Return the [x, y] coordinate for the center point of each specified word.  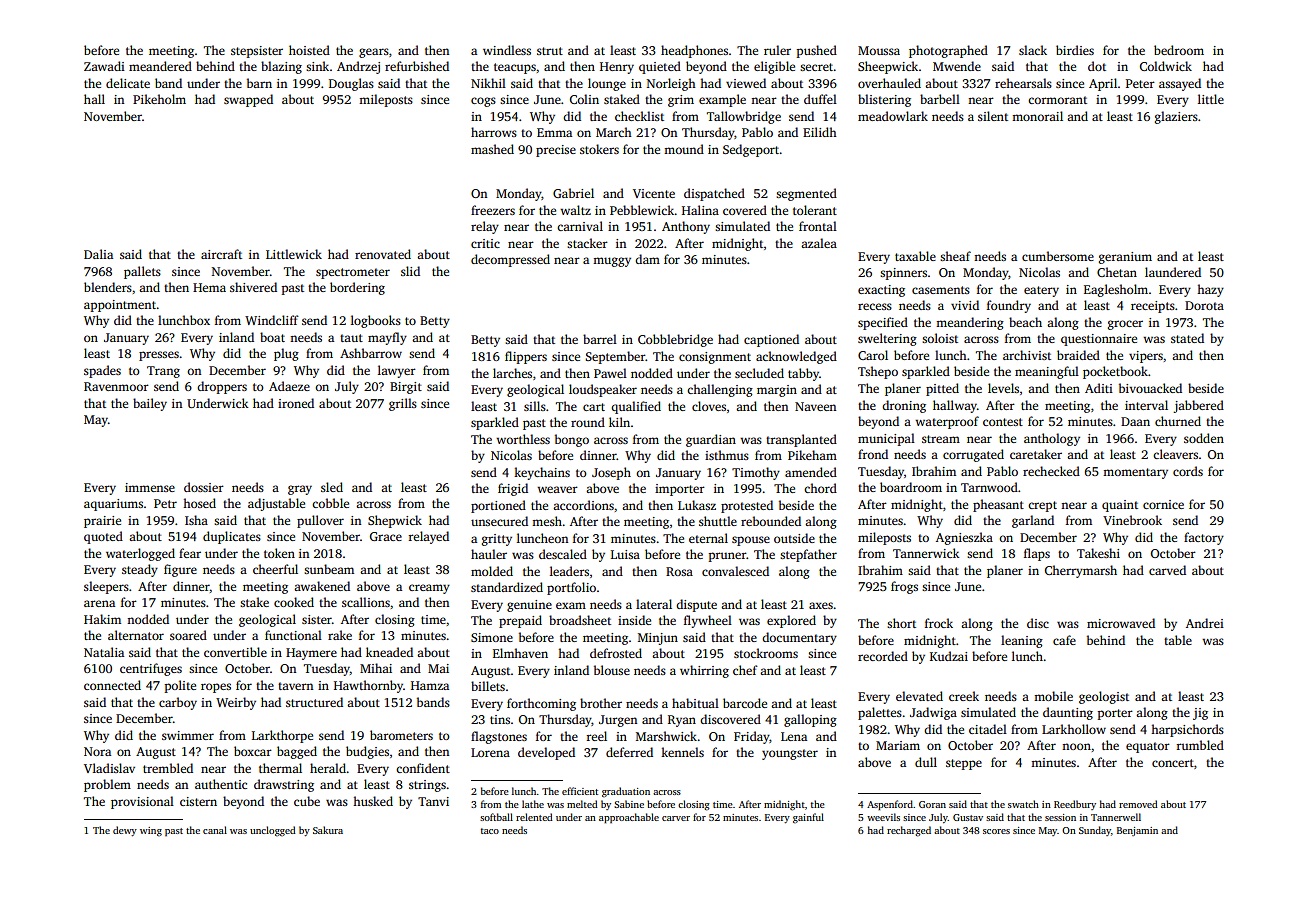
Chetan [1117, 272]
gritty [497, 540]
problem [107, 785]
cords [1188, 471]
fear [190, 553]
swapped [248, 100]
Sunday [1095, 831]
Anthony [686, 227]
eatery [1041, 291]
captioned [771, 340]
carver [676, 818]
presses [159, 356]
